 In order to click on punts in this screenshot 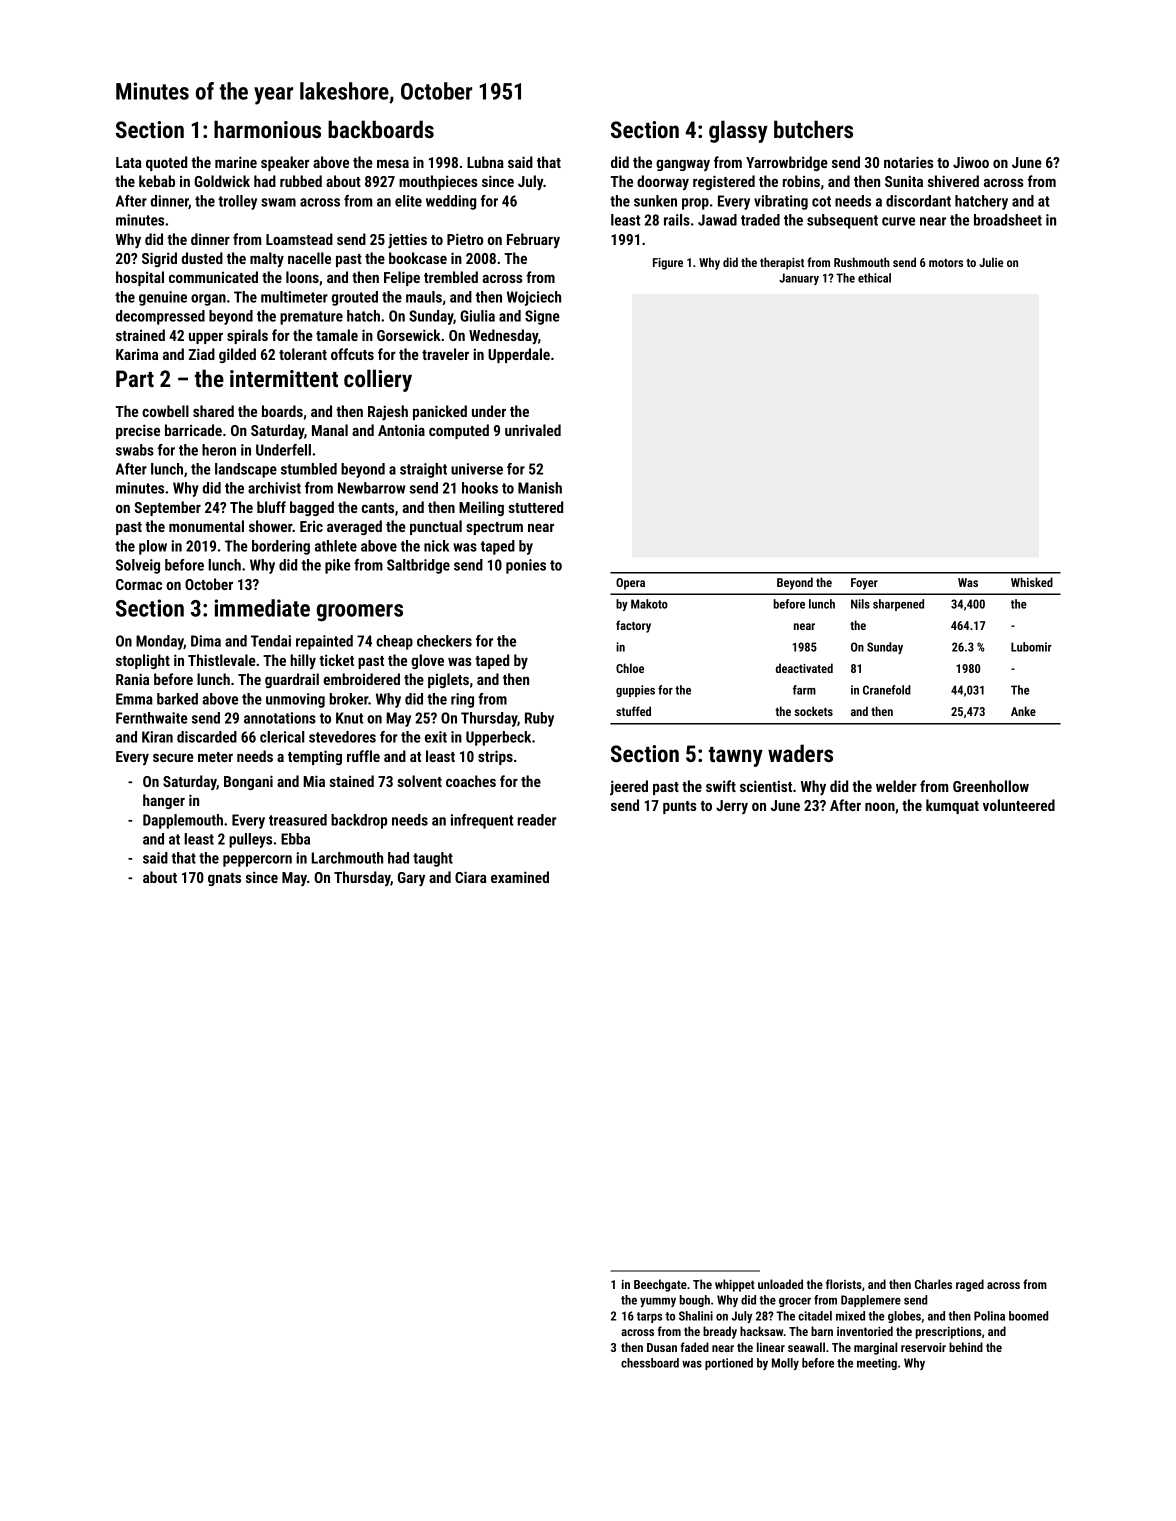, I will do `click(680, 807)`.
